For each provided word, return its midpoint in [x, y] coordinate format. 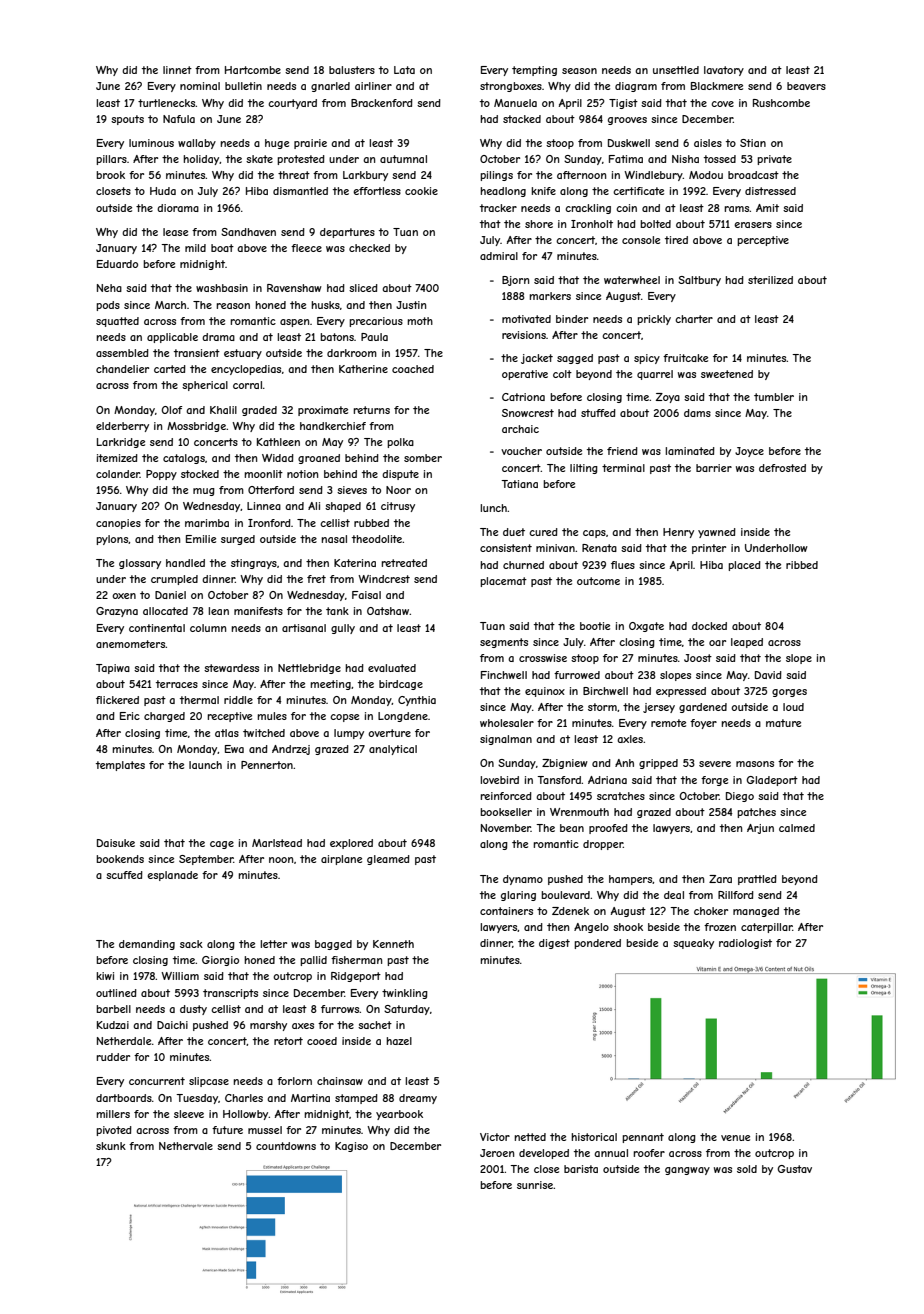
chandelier [122, 369]
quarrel [655, 375]
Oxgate [646, 627]
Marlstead [277, 843]
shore [539, 224]
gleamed [388, 860]
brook [110, 175]
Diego [740, 797]
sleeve [189, 1114]
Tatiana [519, 484]
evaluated [392, 668]
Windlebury [653, 176]
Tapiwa [113, 669]
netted [530, 1137]
